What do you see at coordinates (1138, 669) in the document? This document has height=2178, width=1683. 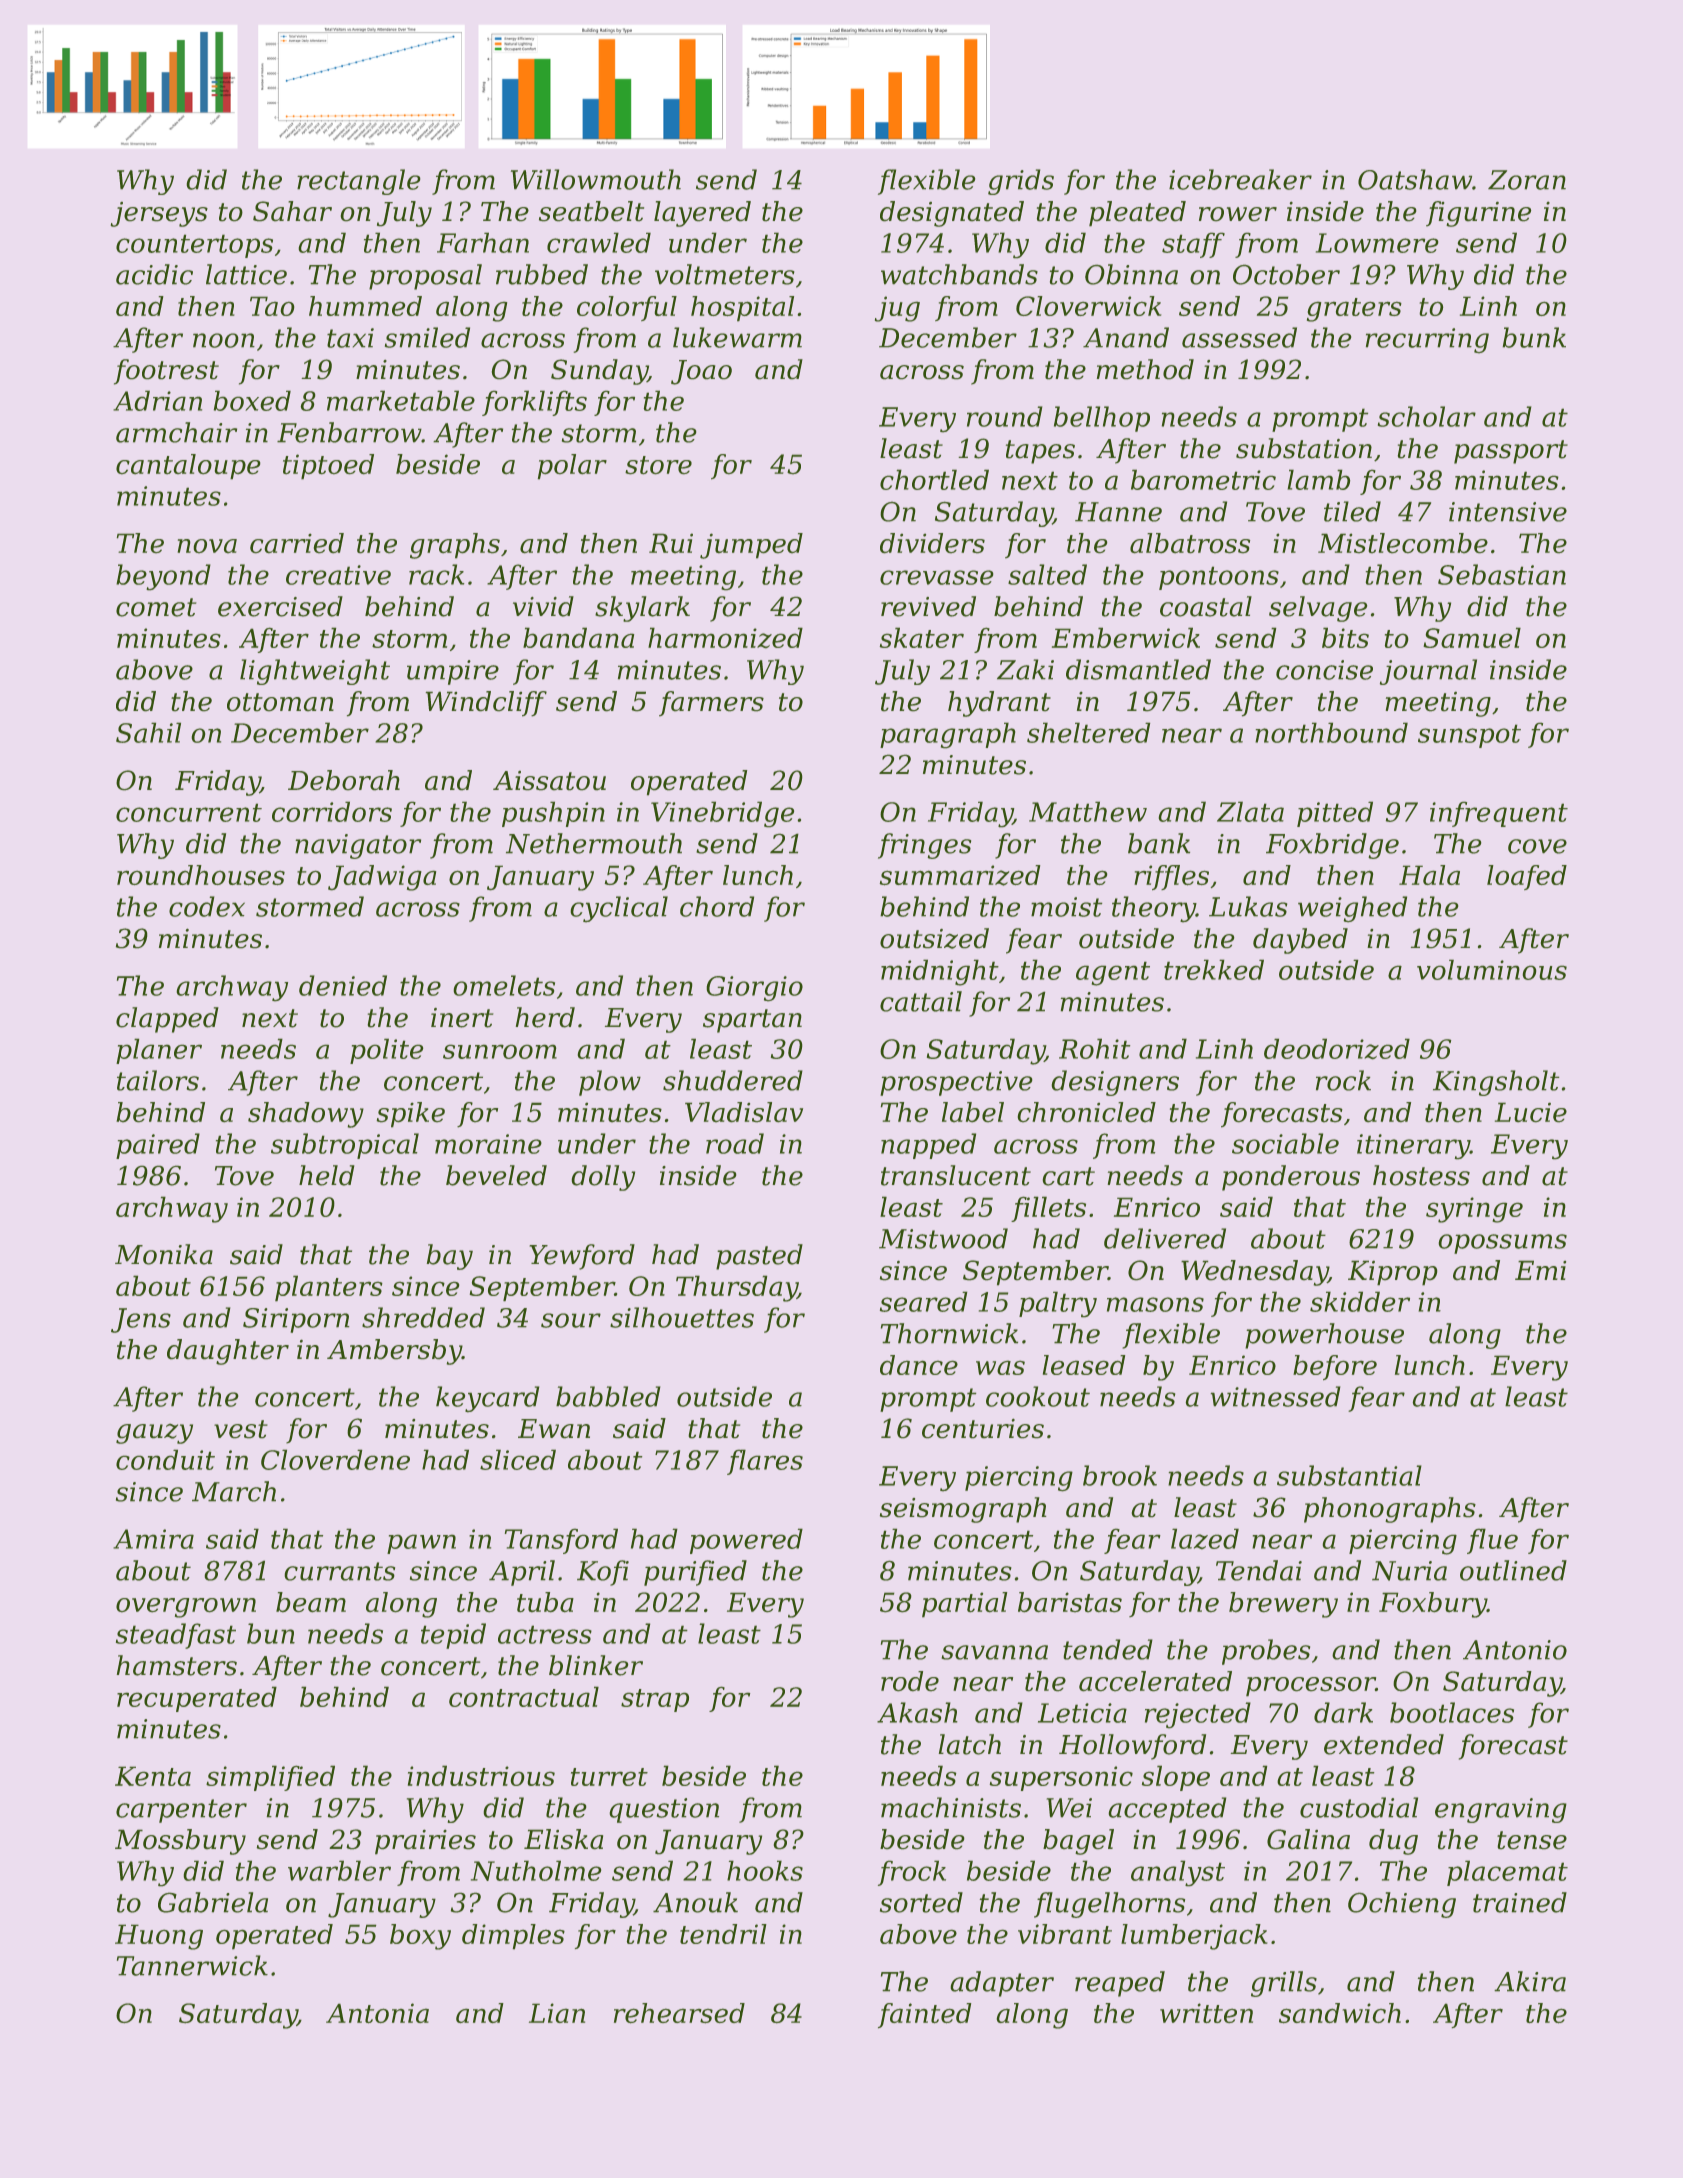 I see `dismantled` at bounding box center [1138, 669].
